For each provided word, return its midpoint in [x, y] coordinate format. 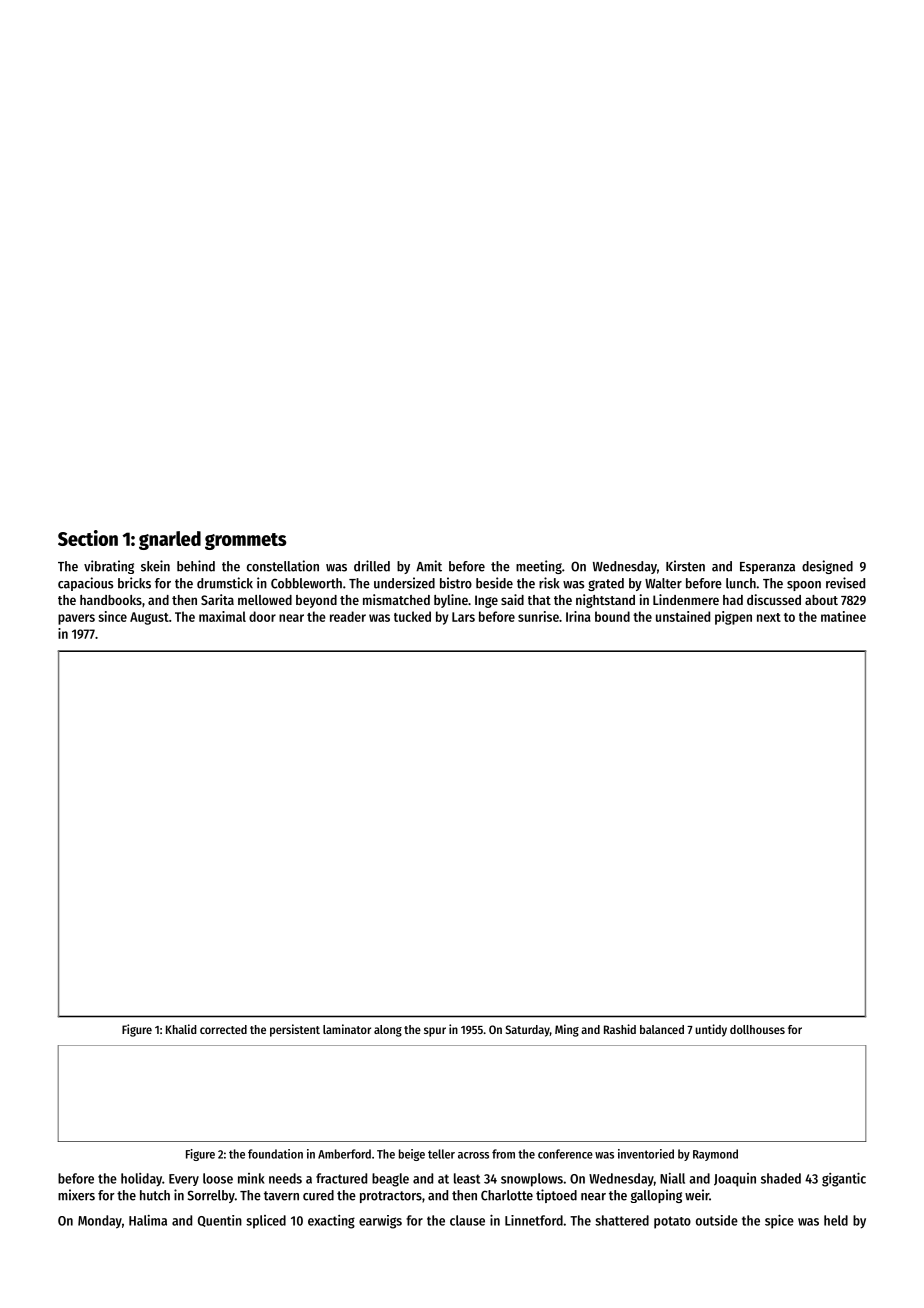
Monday [100, 1222]
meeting [539, 567]
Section [88, 538]
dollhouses [757, 1029]
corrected [223, 1029]
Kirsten [685, 566]
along [388, 1031]
